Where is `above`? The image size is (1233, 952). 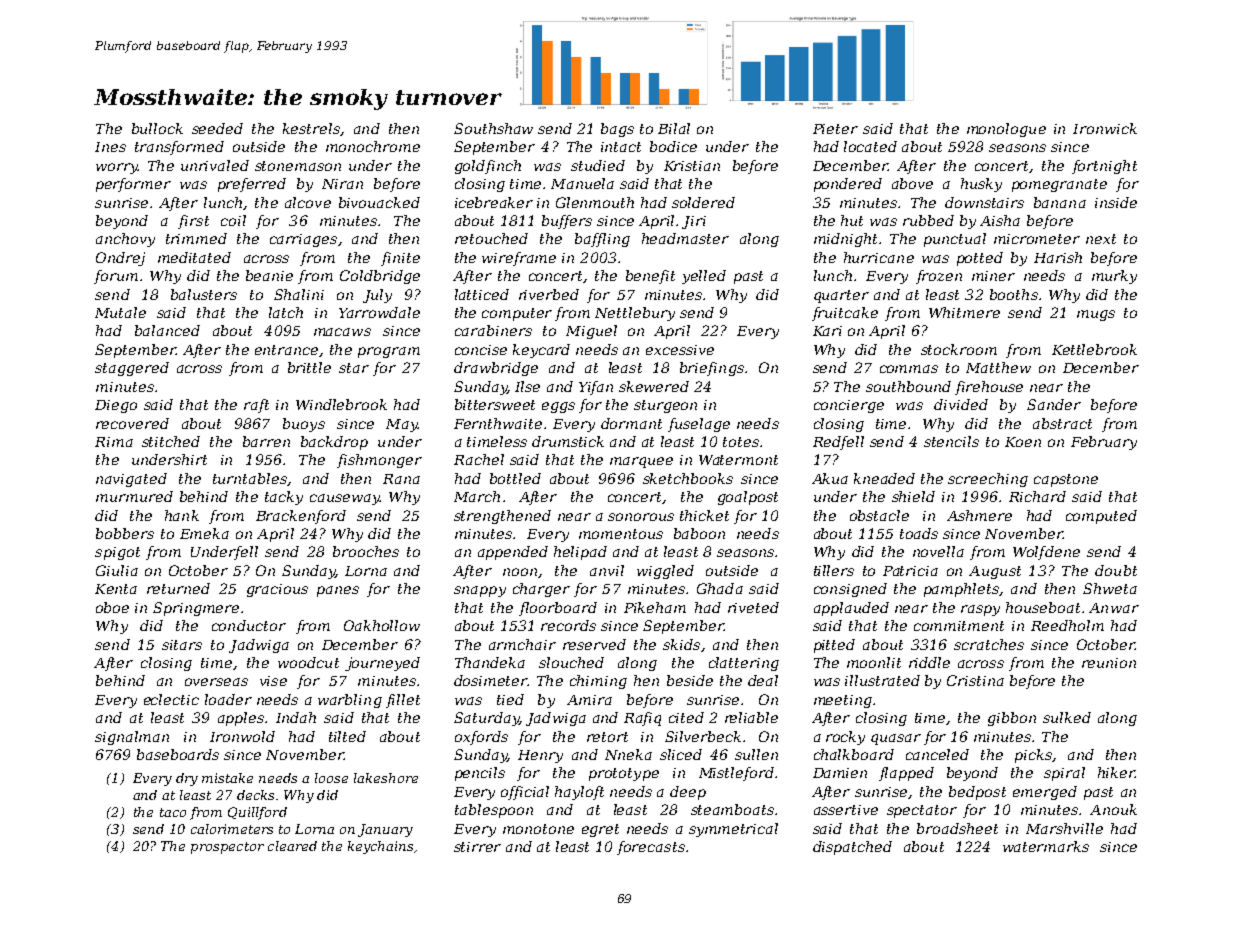 above is located at coordinates (912, 183).
